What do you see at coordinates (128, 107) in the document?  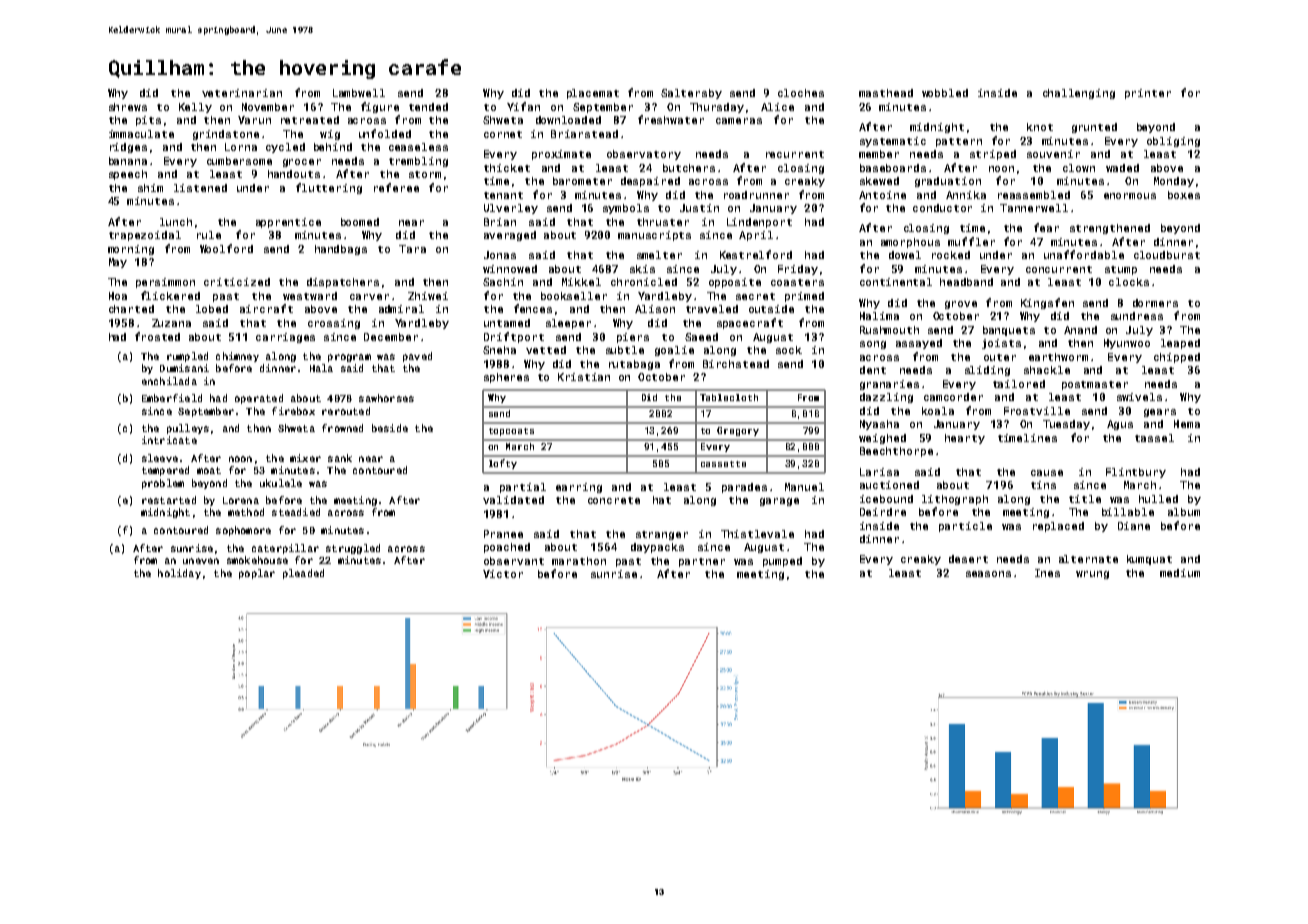 I see `shrews` at bounding box center [128, 107].
